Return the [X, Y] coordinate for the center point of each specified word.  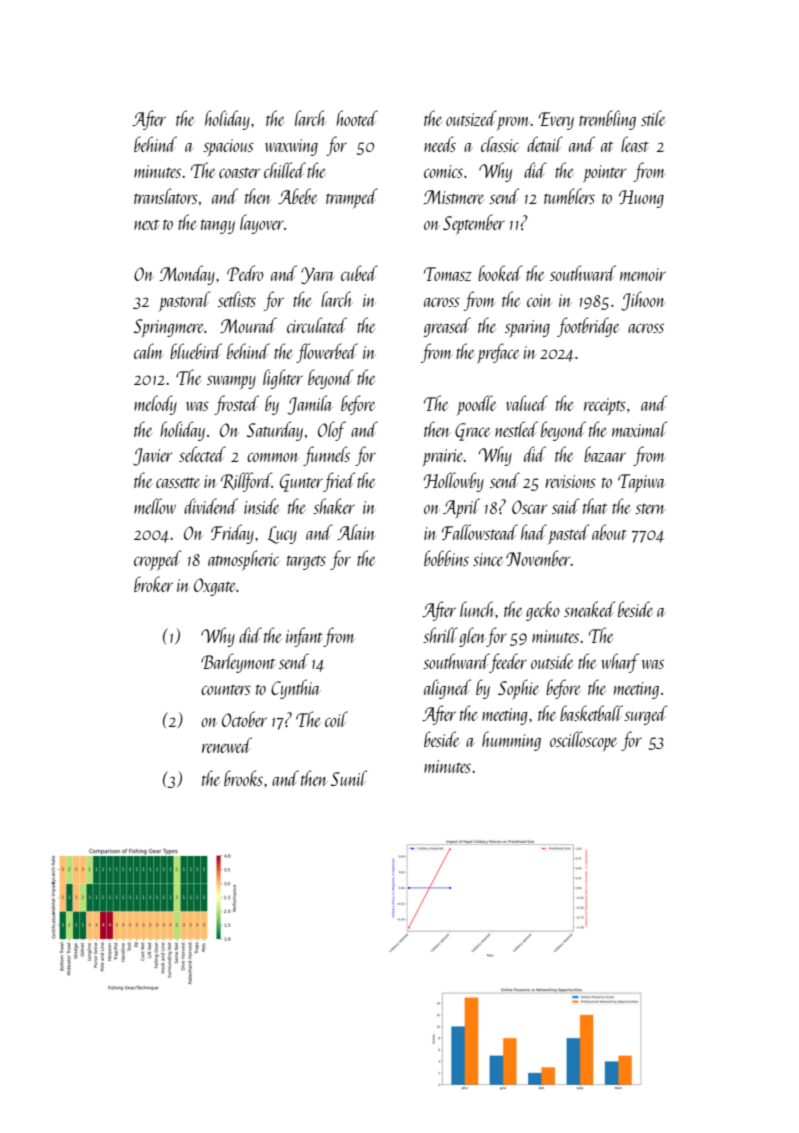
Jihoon [643, 301]
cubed [359, 273]
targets [306, 562]
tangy [218, 227]
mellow [155, 506]
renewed [227, 745]
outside [552, 661]
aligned [447, 689]
